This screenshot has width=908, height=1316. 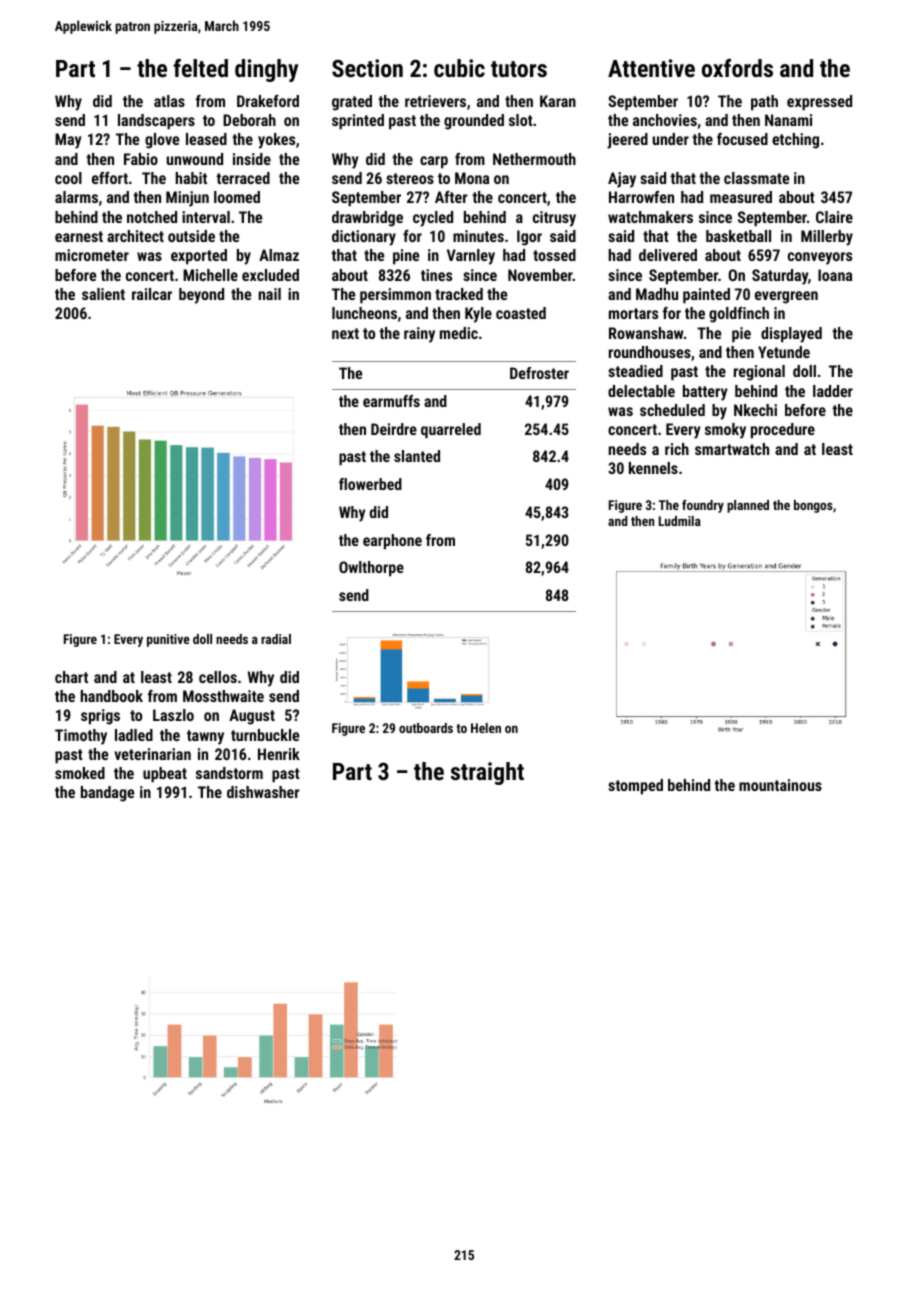 What do you see at coordinates (737, 68) in the screenshot?
I see `oxfords` at bounding box center [737, 68].
